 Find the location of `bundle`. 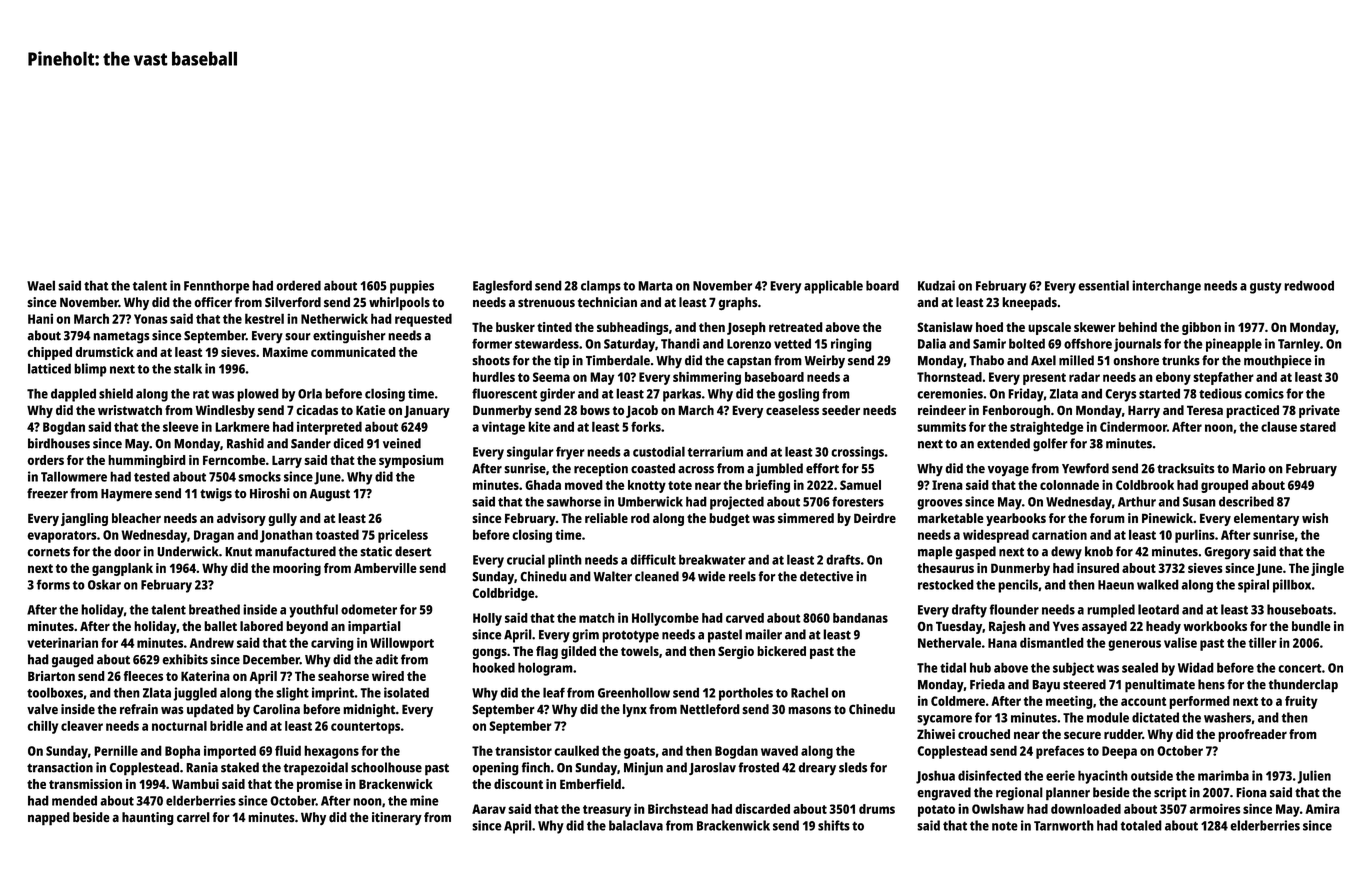

bundle is located at coordinates (1311, 626).
